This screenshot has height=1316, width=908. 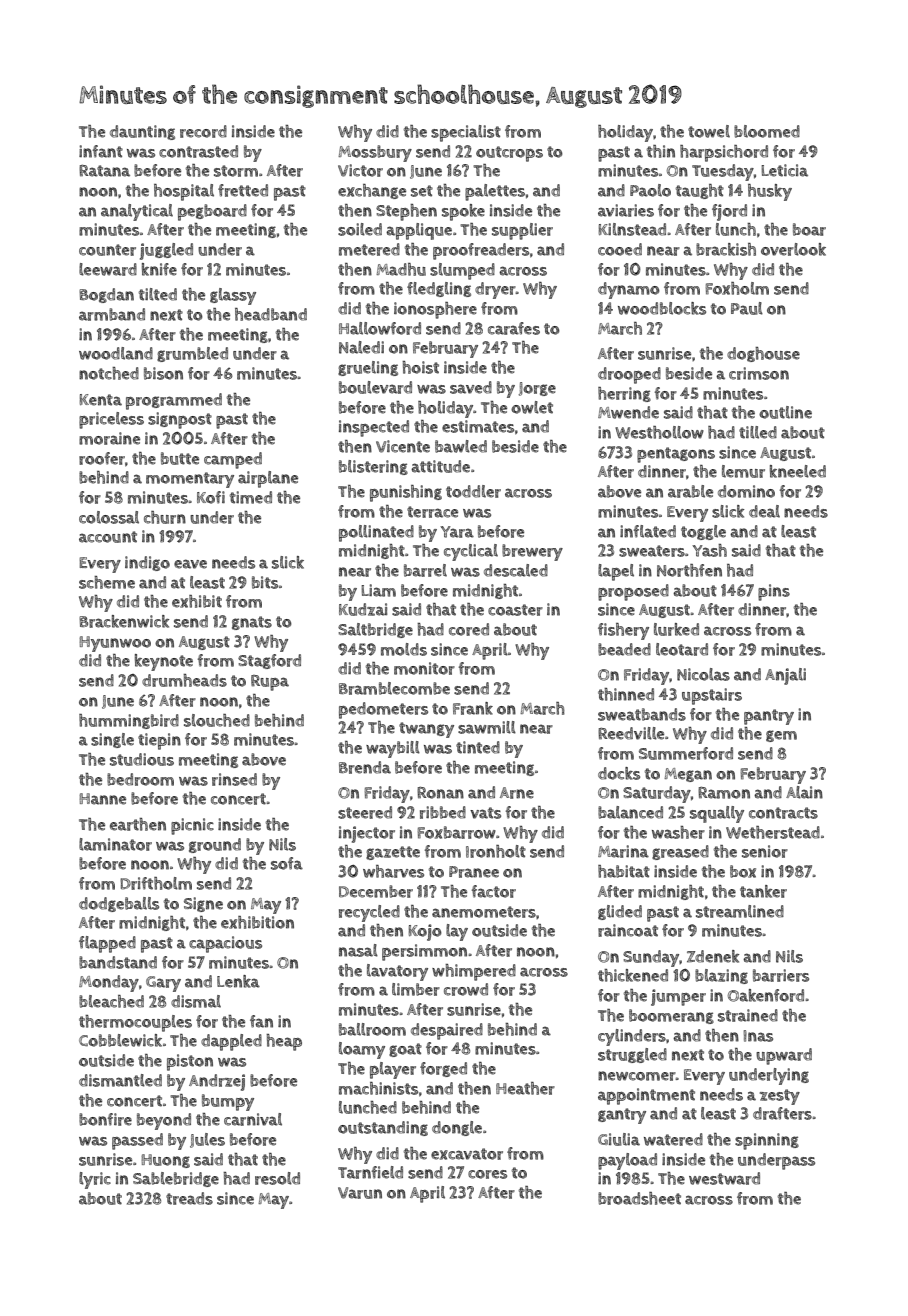 I want to click on Andrzej, so click(x=217, y=1082).
